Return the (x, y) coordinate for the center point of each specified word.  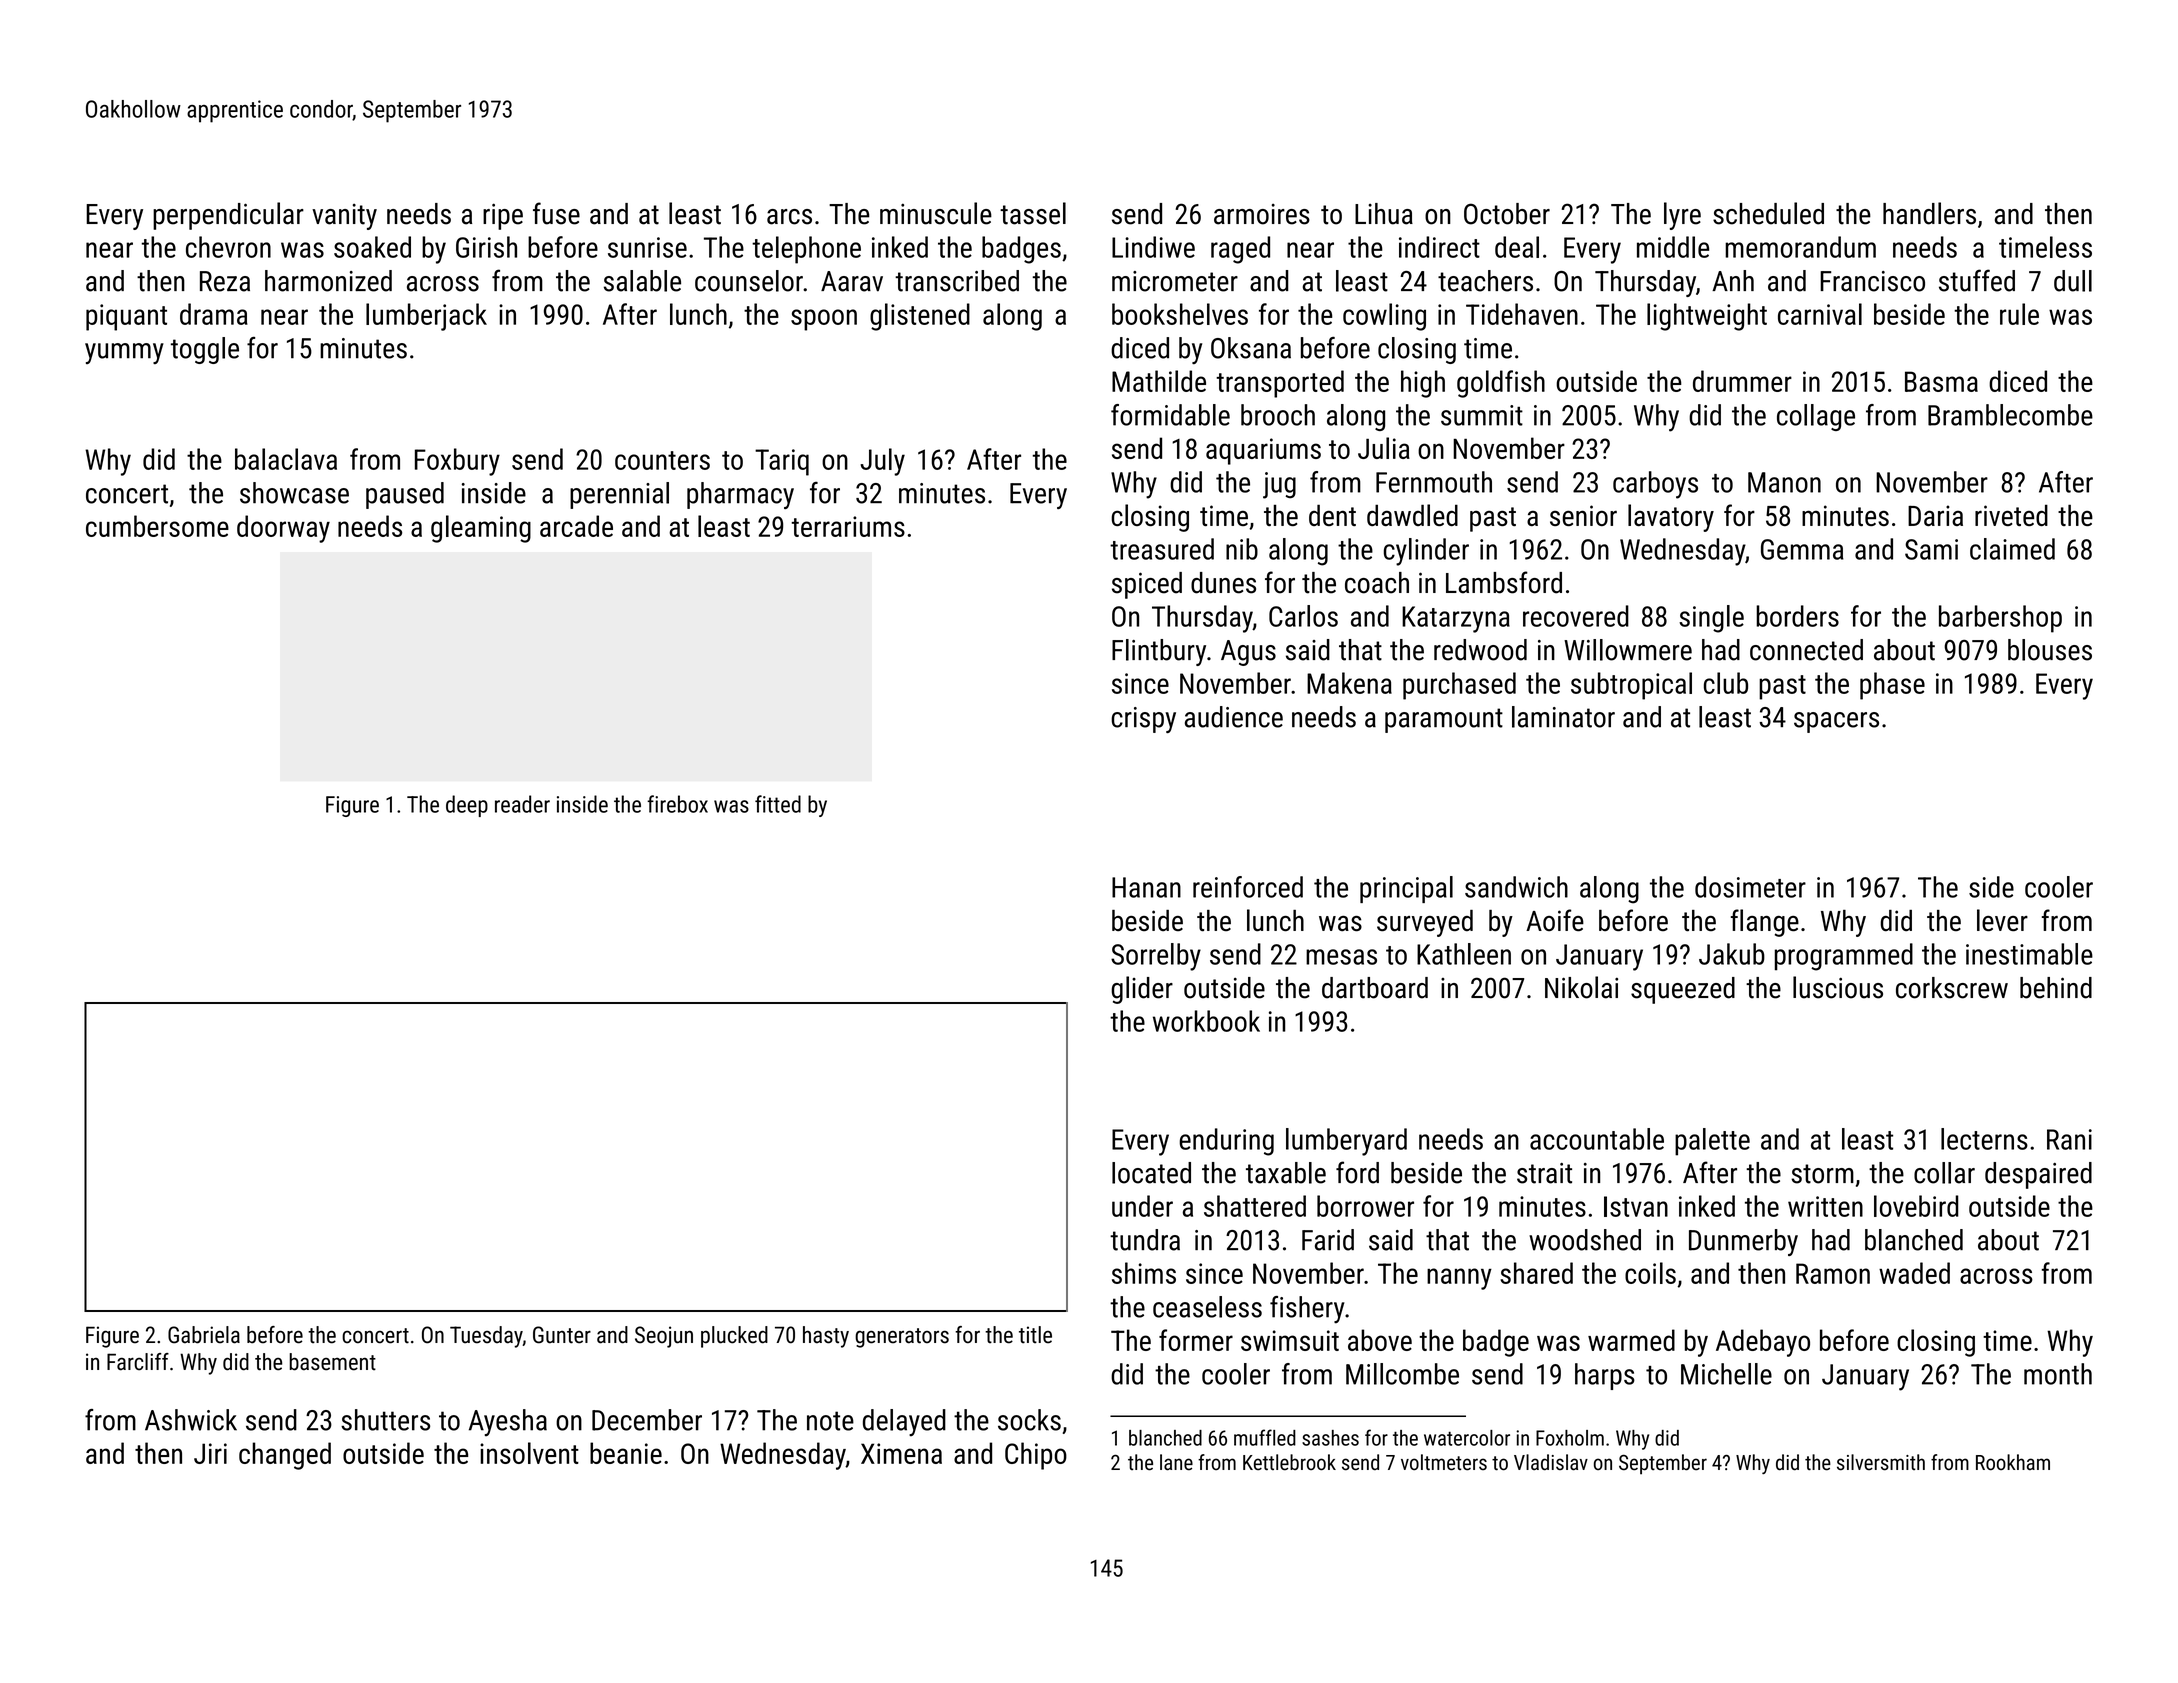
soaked (372, 247)
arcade (576, 526)
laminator (1563, 717)
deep (467, 806)
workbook (1206, 1021)
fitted (778, 804)
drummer (1742, 381)
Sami (1931, 549)
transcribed (957, 281)
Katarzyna (1456, 619)
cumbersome (157, 526)
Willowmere (1628, 650)
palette (1712, 1142)
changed (285, 1456)
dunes (1223, 583)
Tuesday (486, 1337)
